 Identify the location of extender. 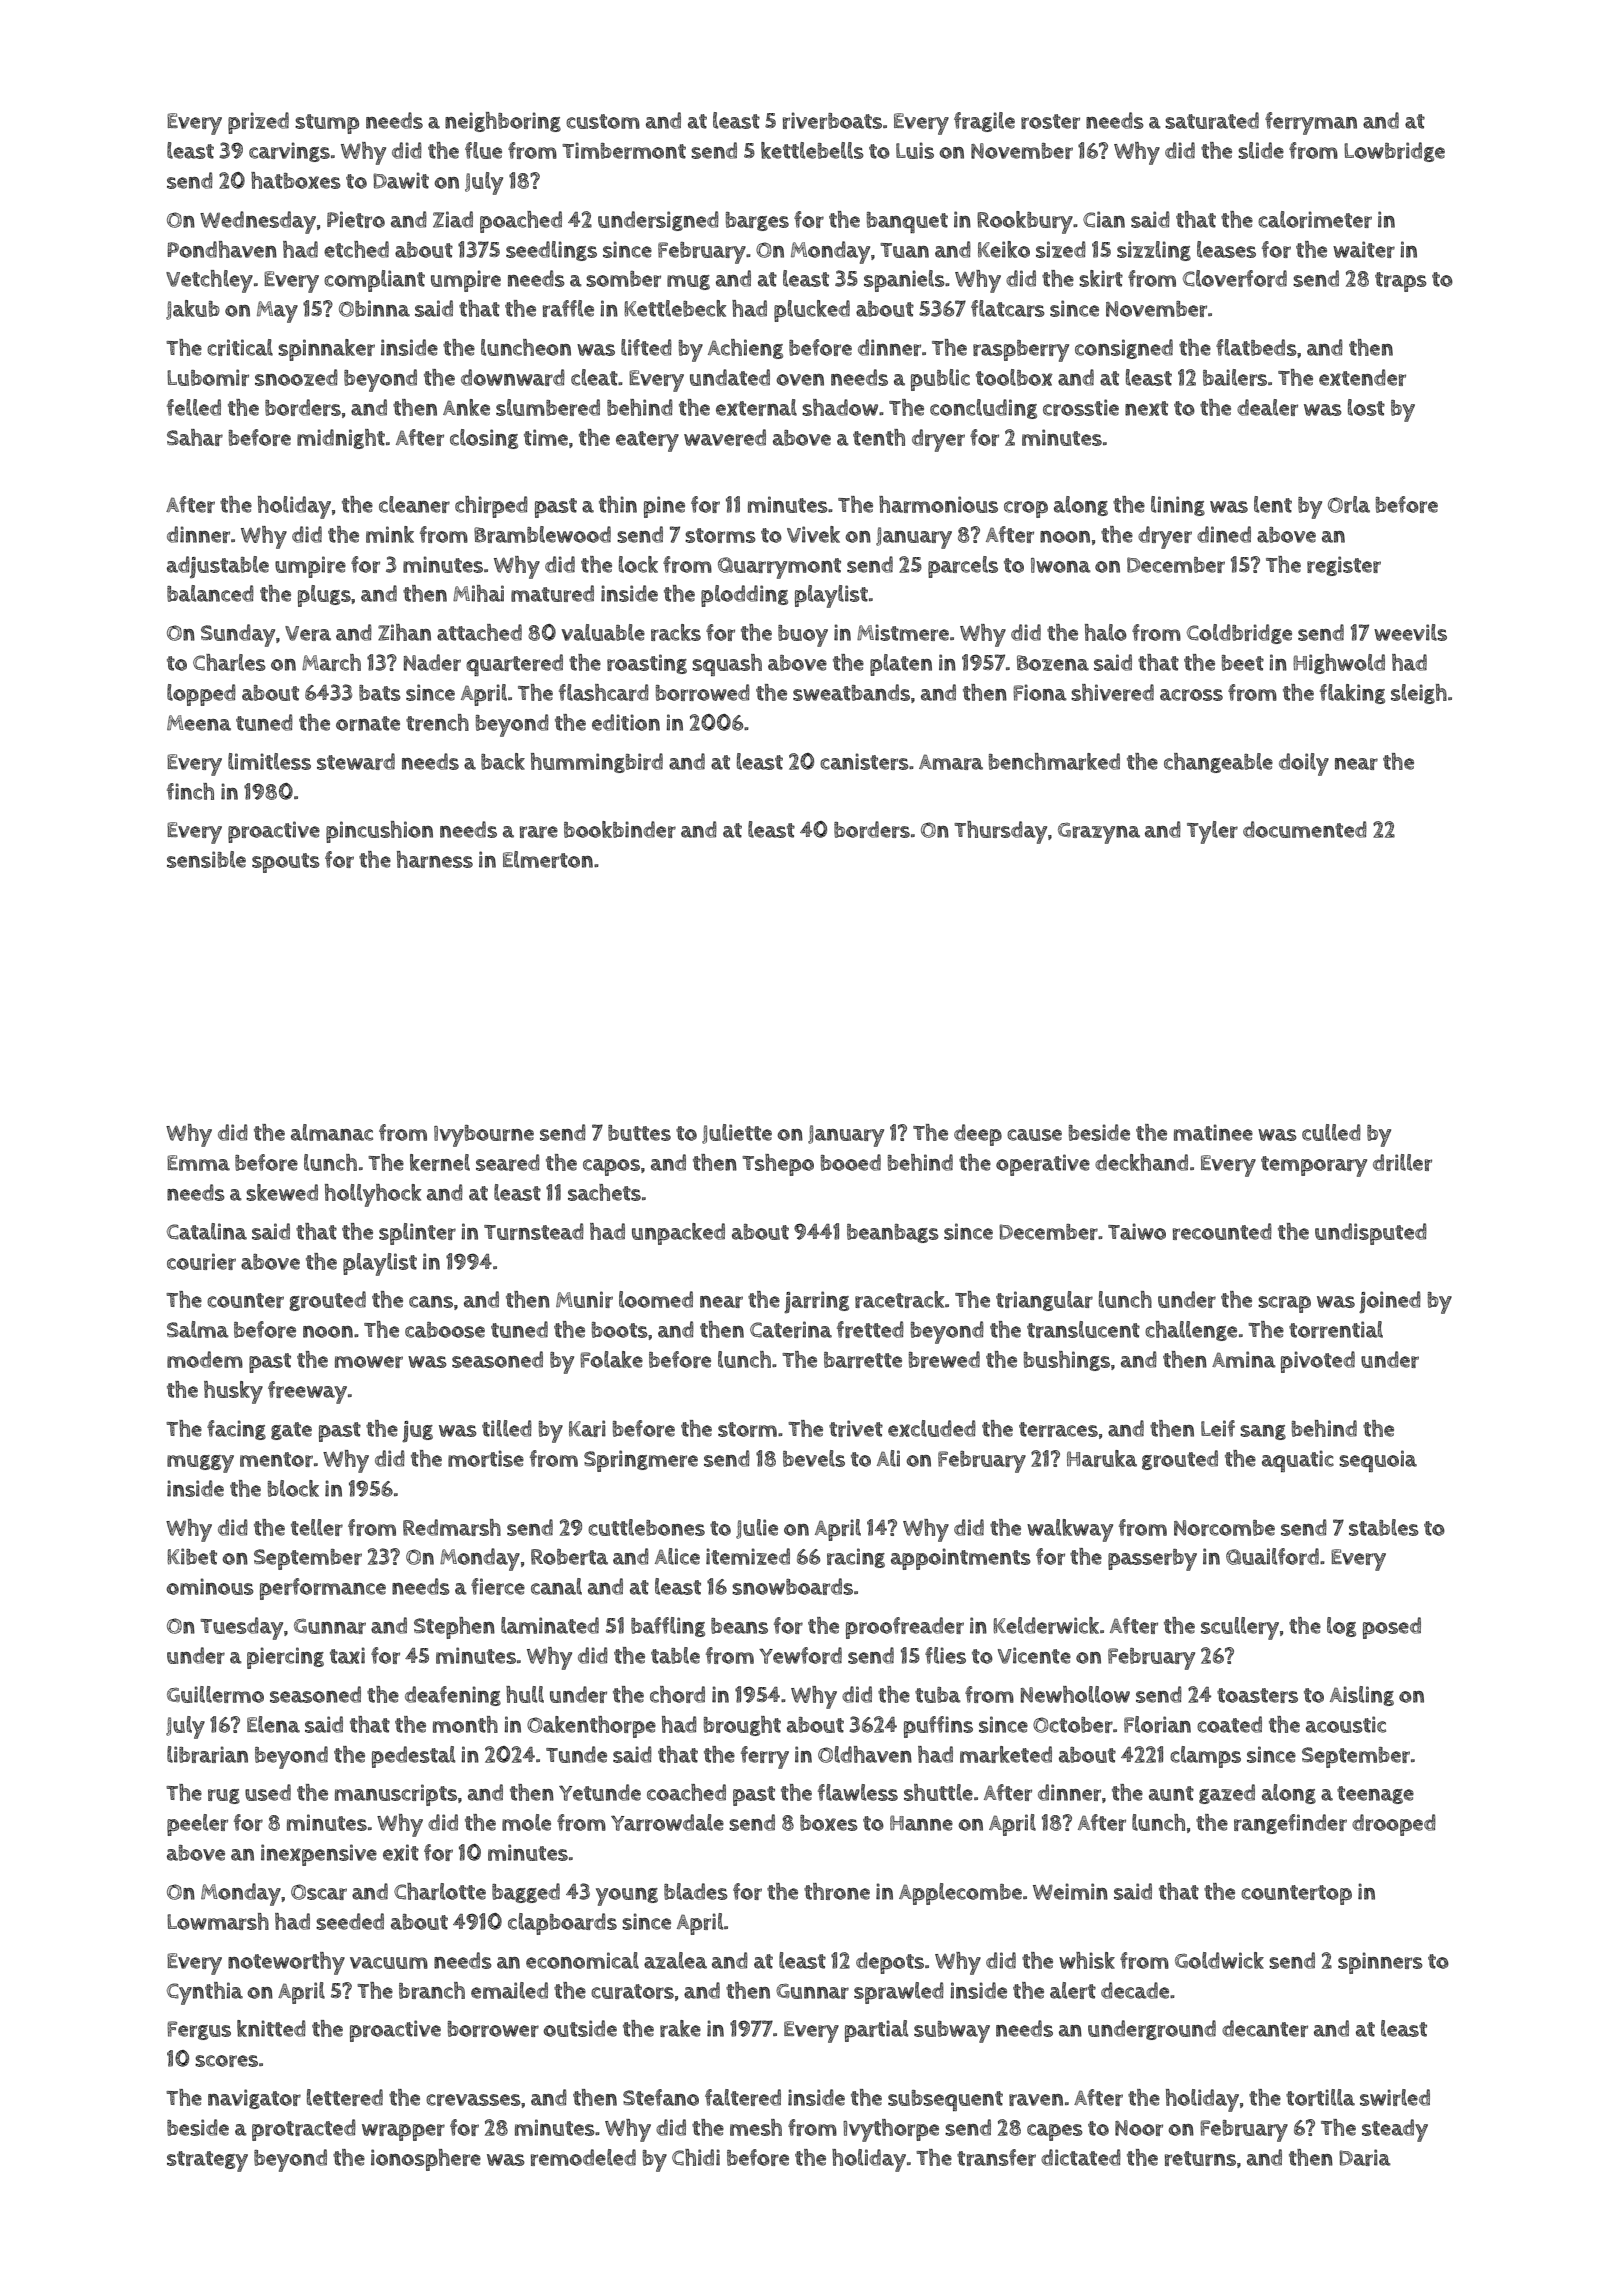
(1362, 377).
